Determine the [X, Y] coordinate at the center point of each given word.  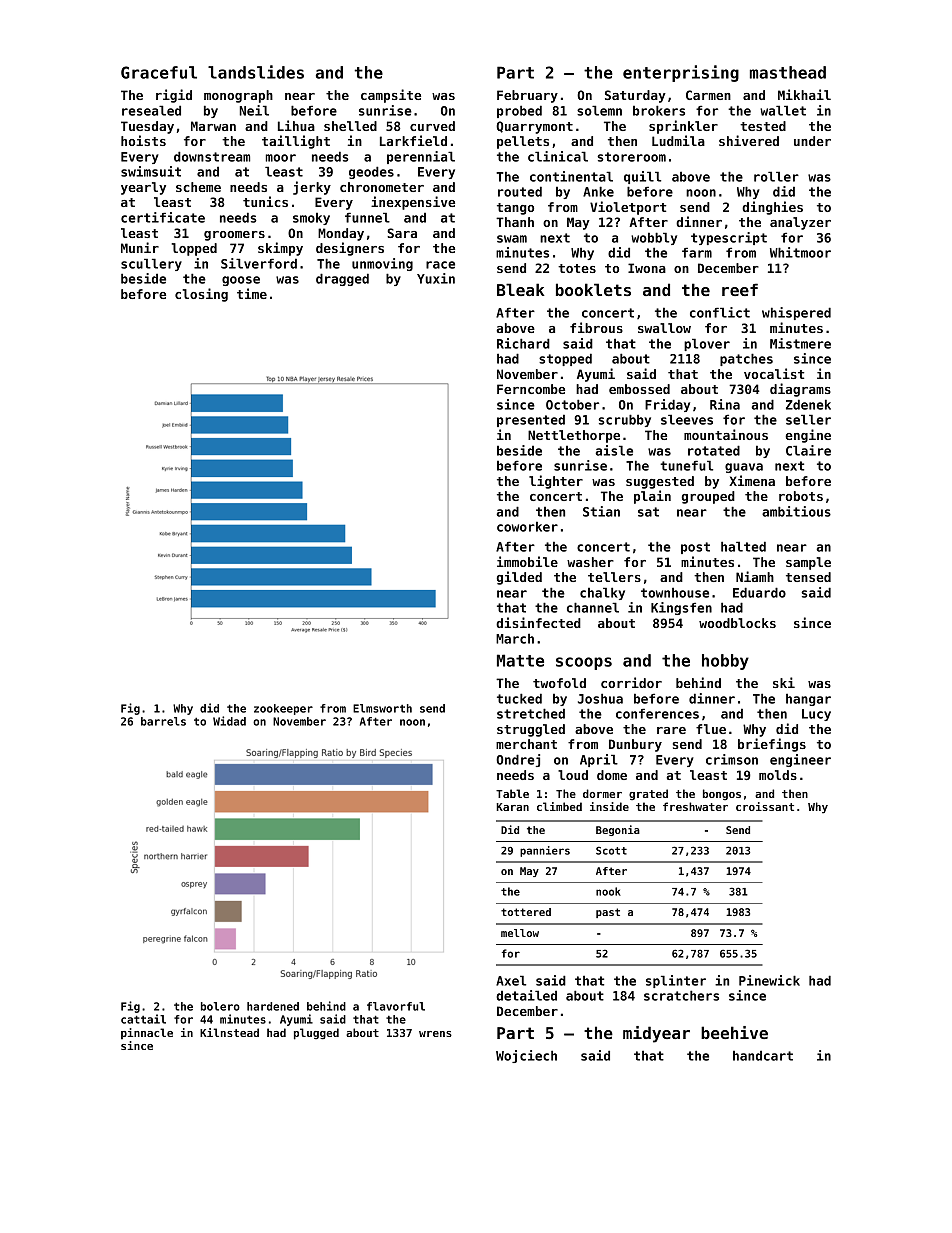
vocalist [774, 373]
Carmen [708, 95]
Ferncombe [531, 389]
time [252, 293]
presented [531, 420]
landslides [256, 72]
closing [201, 295]
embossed [639, 389]
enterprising [681, 73]
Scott [611, 850]
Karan [512, 807]
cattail [143, 1019]
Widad [229, 721]
